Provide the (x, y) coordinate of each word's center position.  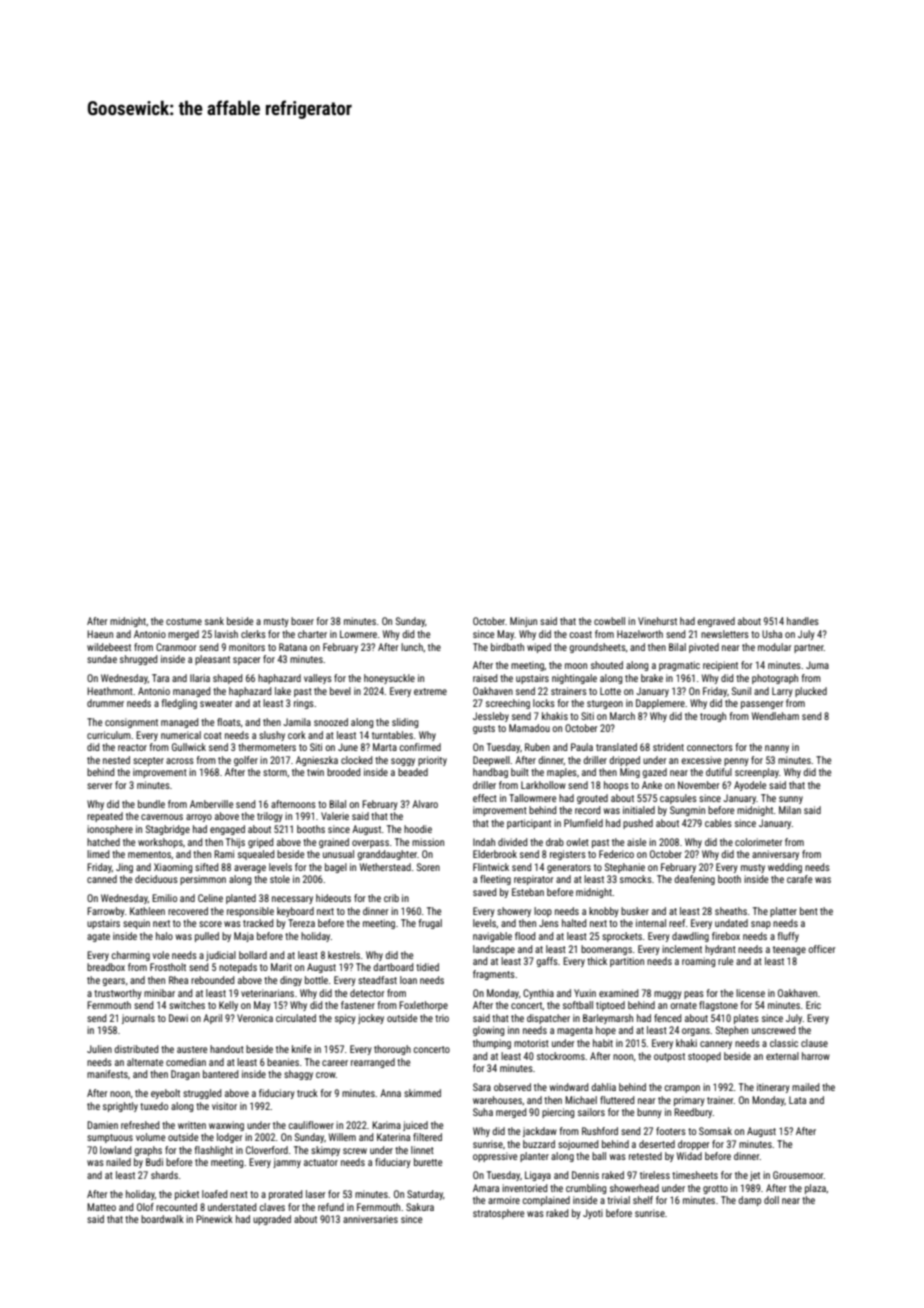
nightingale (574, 679)
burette (428, 1162)
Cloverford (267, 1150)
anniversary (775, 855)
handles (803, 621)
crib (391, 898)
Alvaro (425, 804)
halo (164, 936)
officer (821, 949)
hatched (103, 842)
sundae (102, 659)
